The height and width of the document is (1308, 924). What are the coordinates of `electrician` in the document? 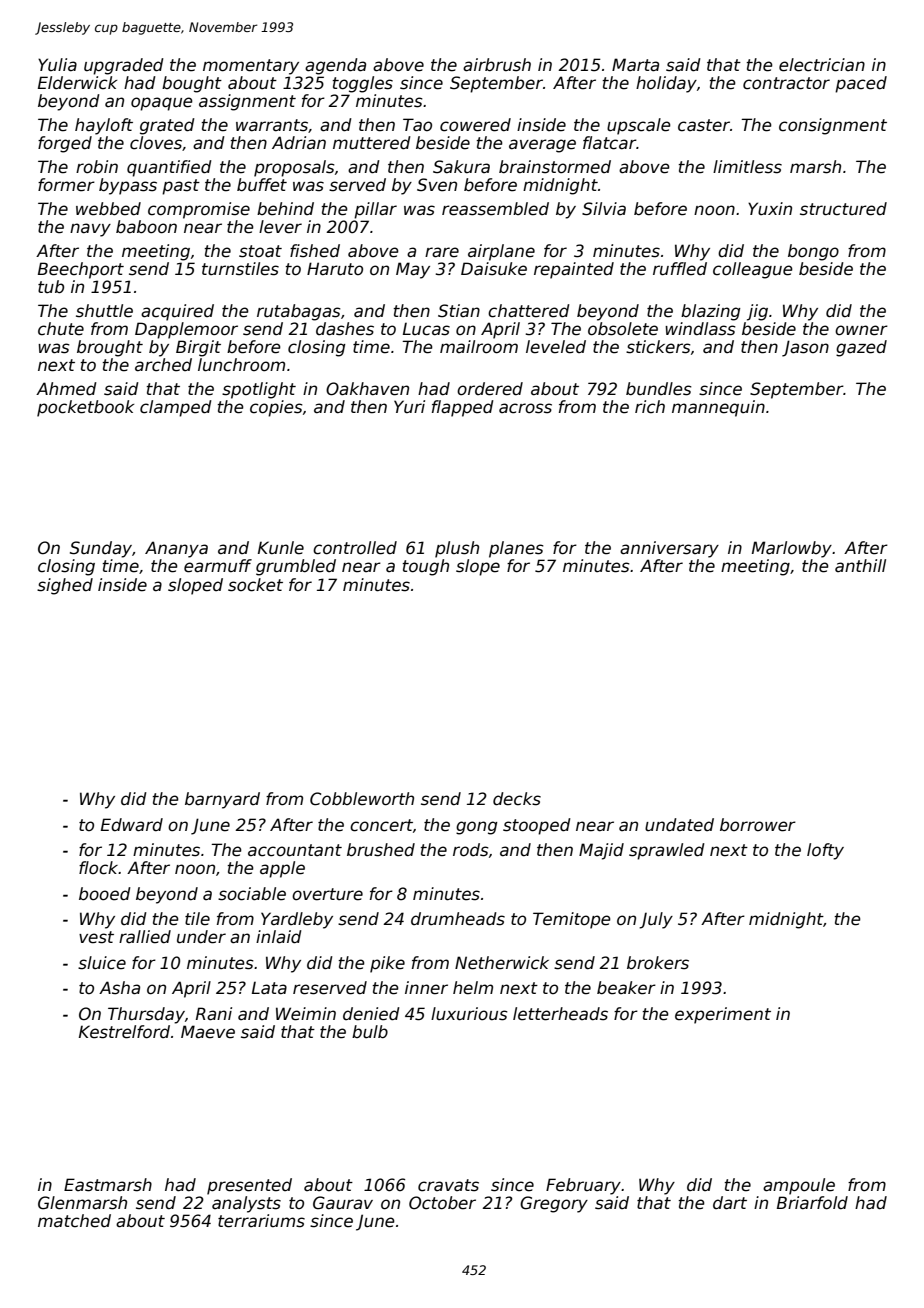 It's located at (822, 65).
